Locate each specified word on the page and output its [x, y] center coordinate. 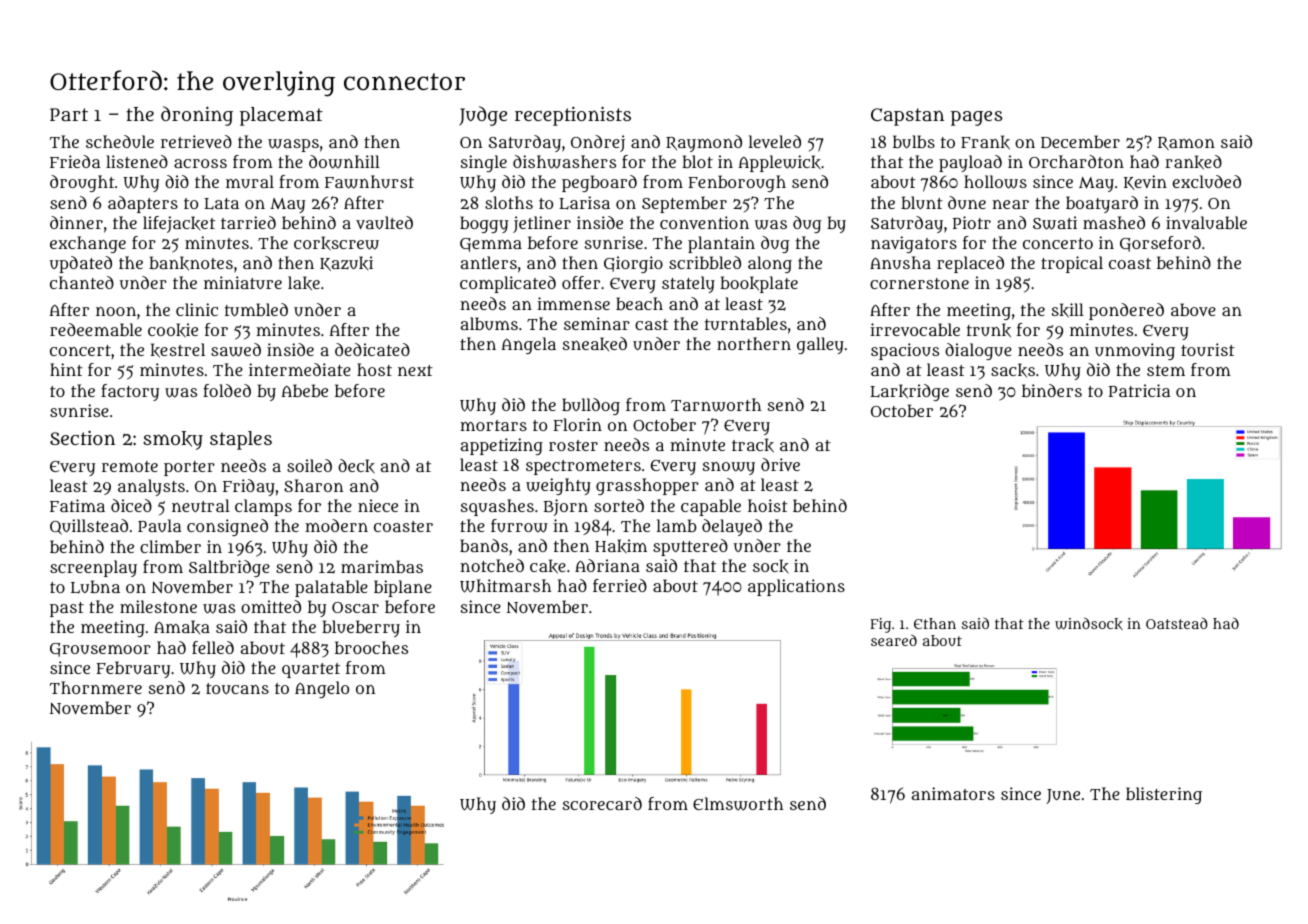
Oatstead [1177, 623]
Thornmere [96, 687]
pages [977, 118]
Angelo [322, 689]
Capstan [907, 117]
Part [69, 114]
